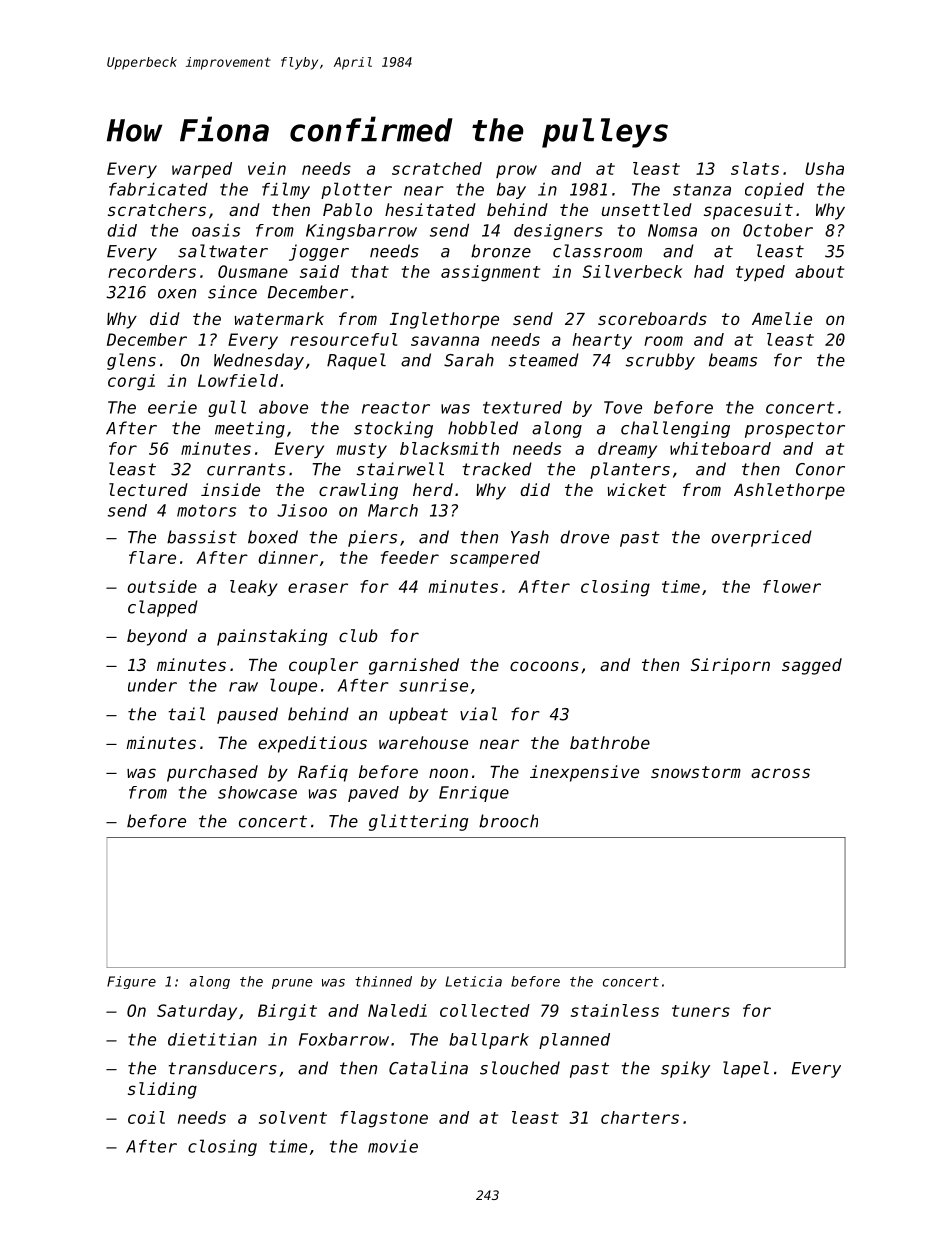 This screenshot has width=952, height=1233. I want to click on tuners, so click(701, 1011).
